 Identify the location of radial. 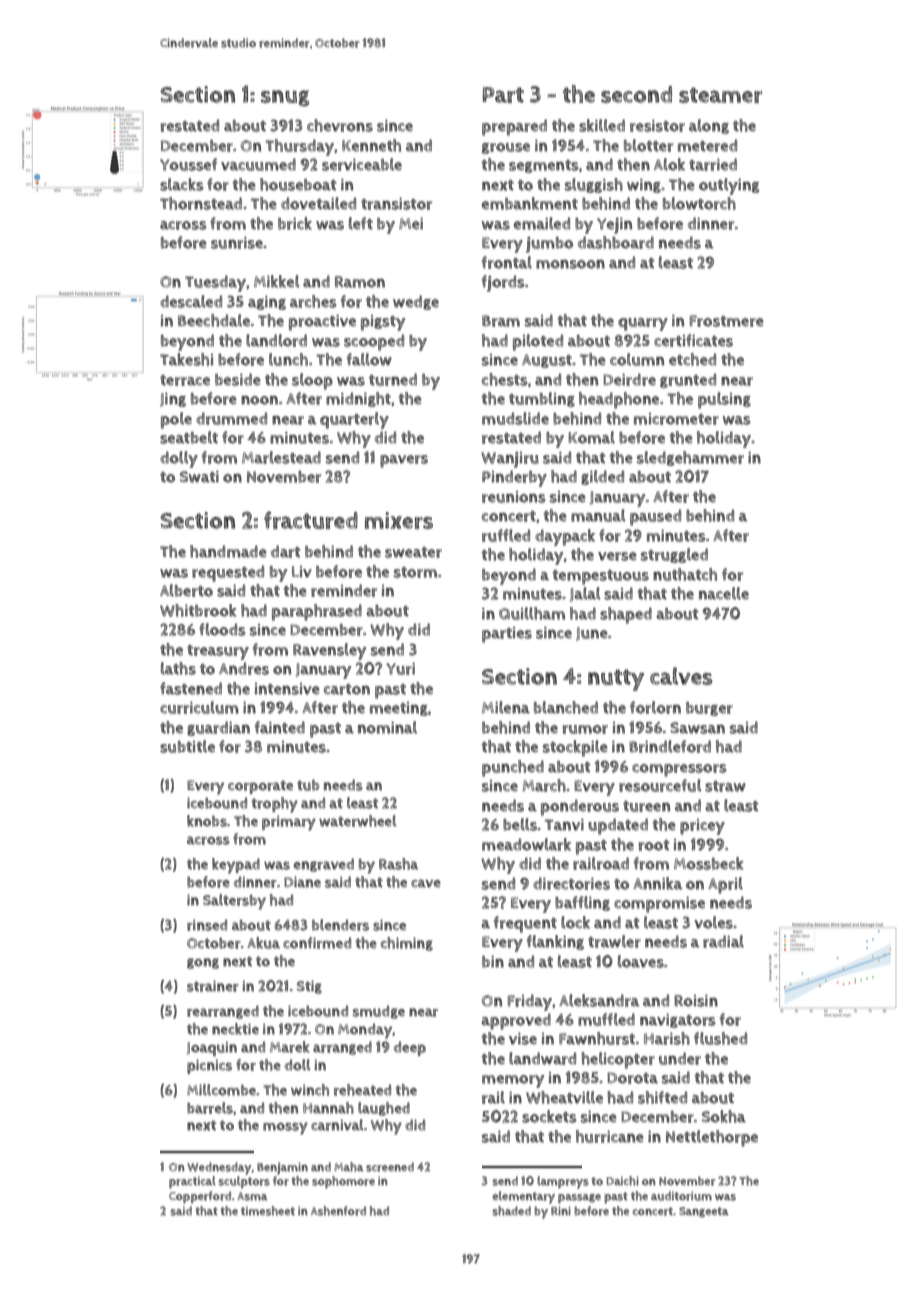
(723, 941).
